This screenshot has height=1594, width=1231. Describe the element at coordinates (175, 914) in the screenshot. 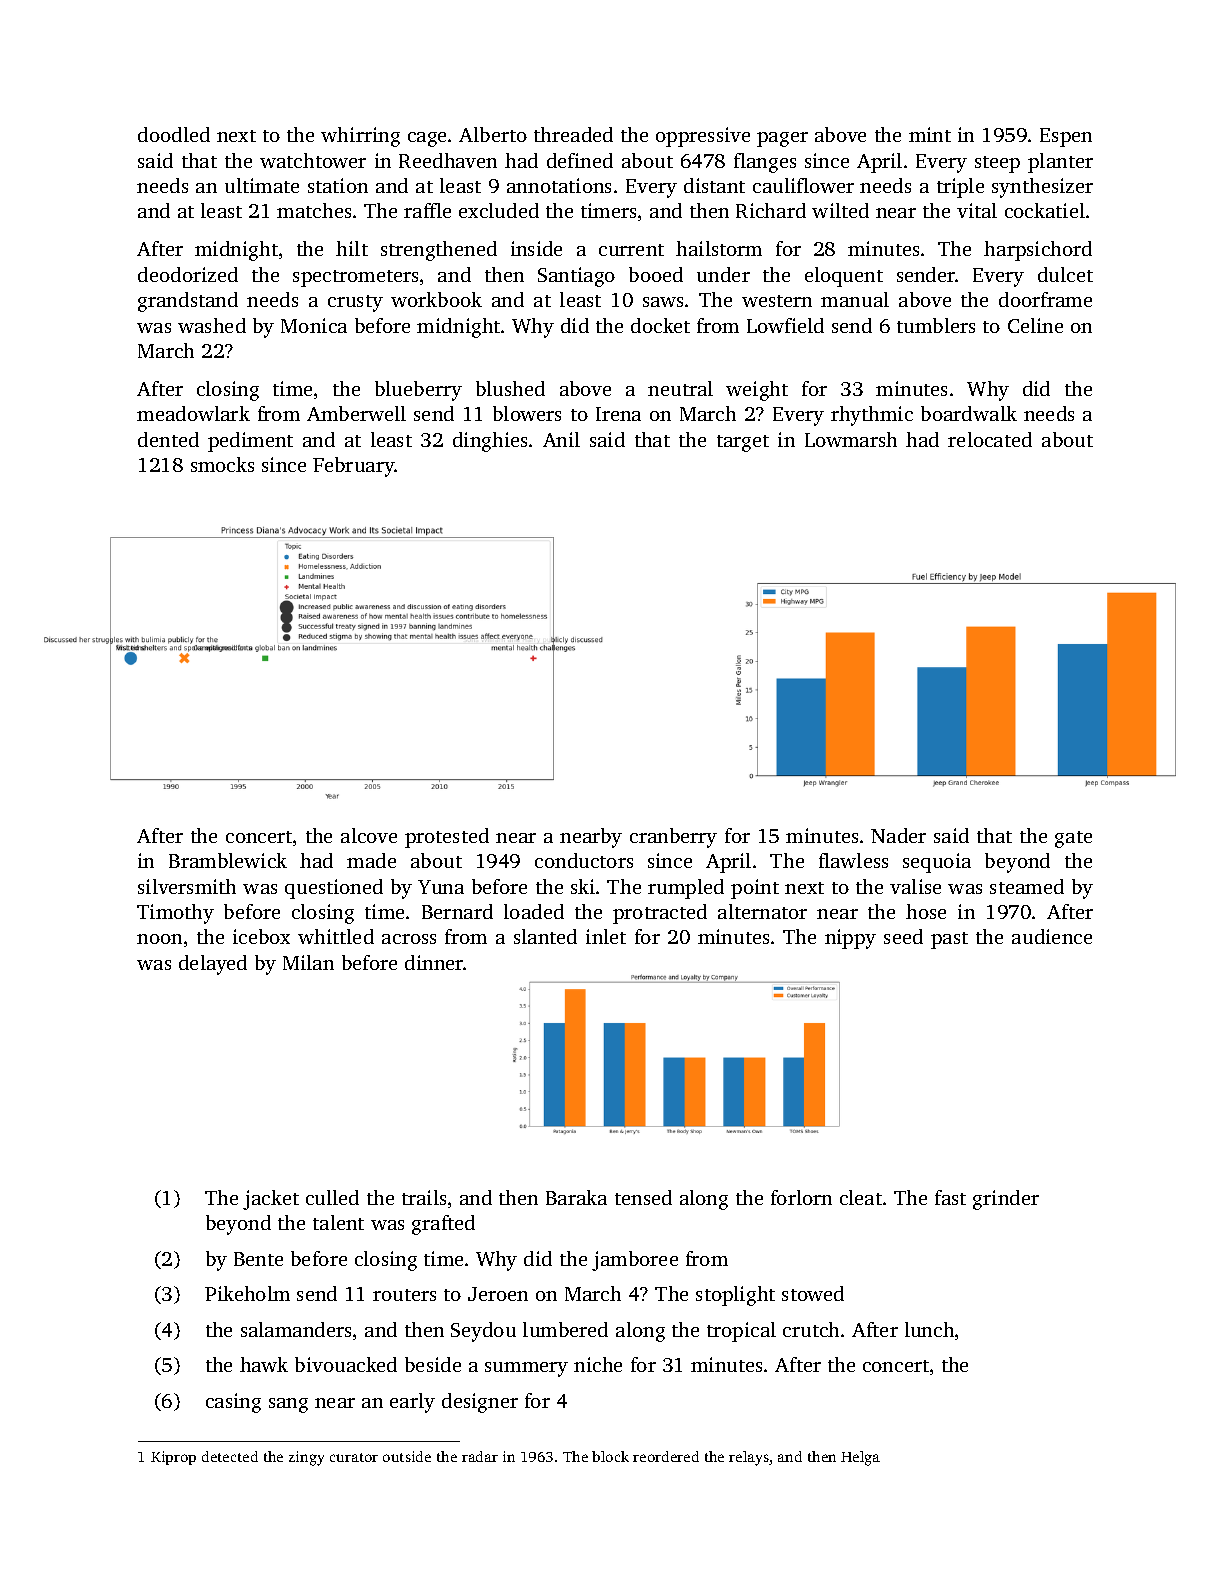

I see `Timothy` at that location.
